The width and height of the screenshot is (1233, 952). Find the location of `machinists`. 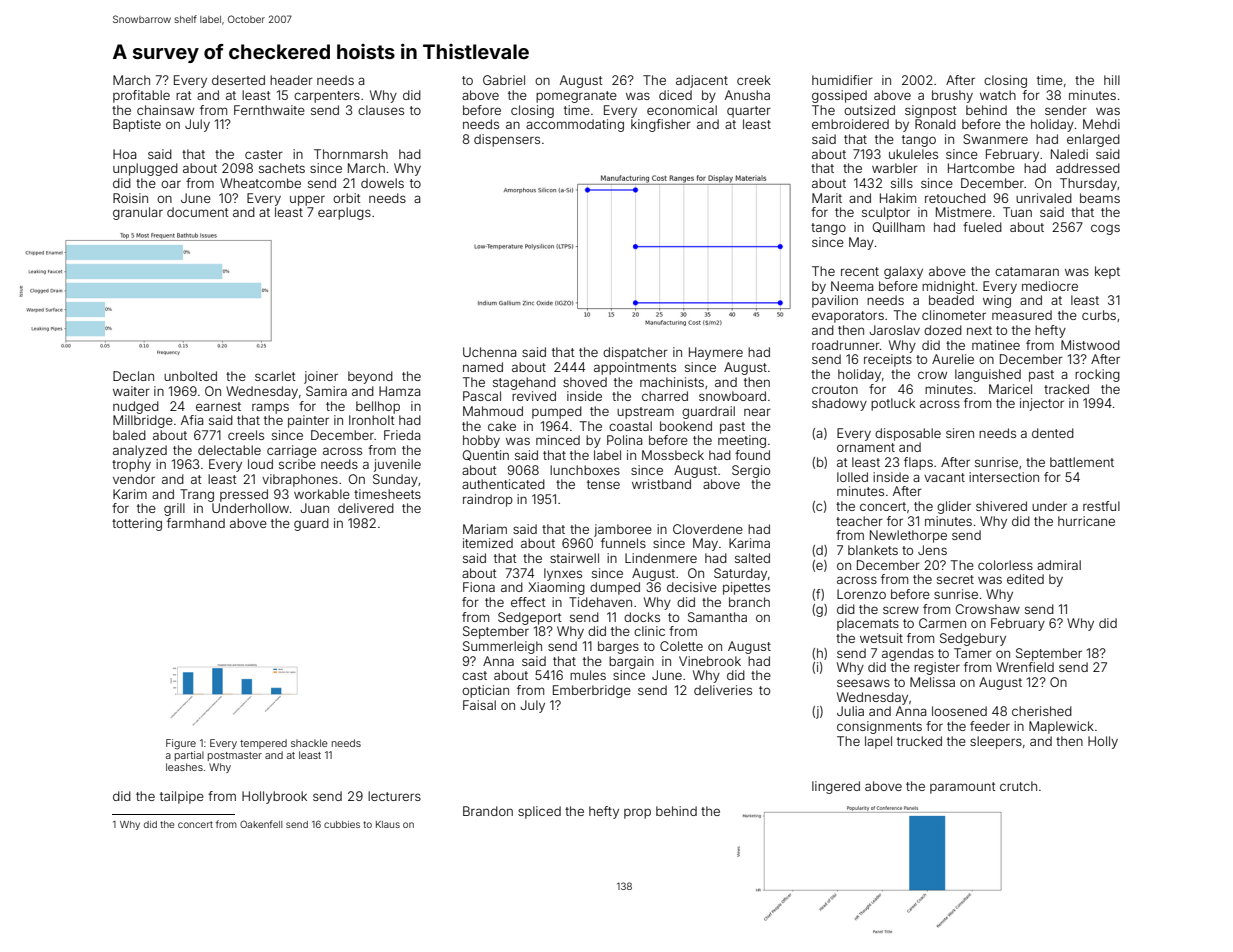

machinists is located at coordinates (672, 382).
